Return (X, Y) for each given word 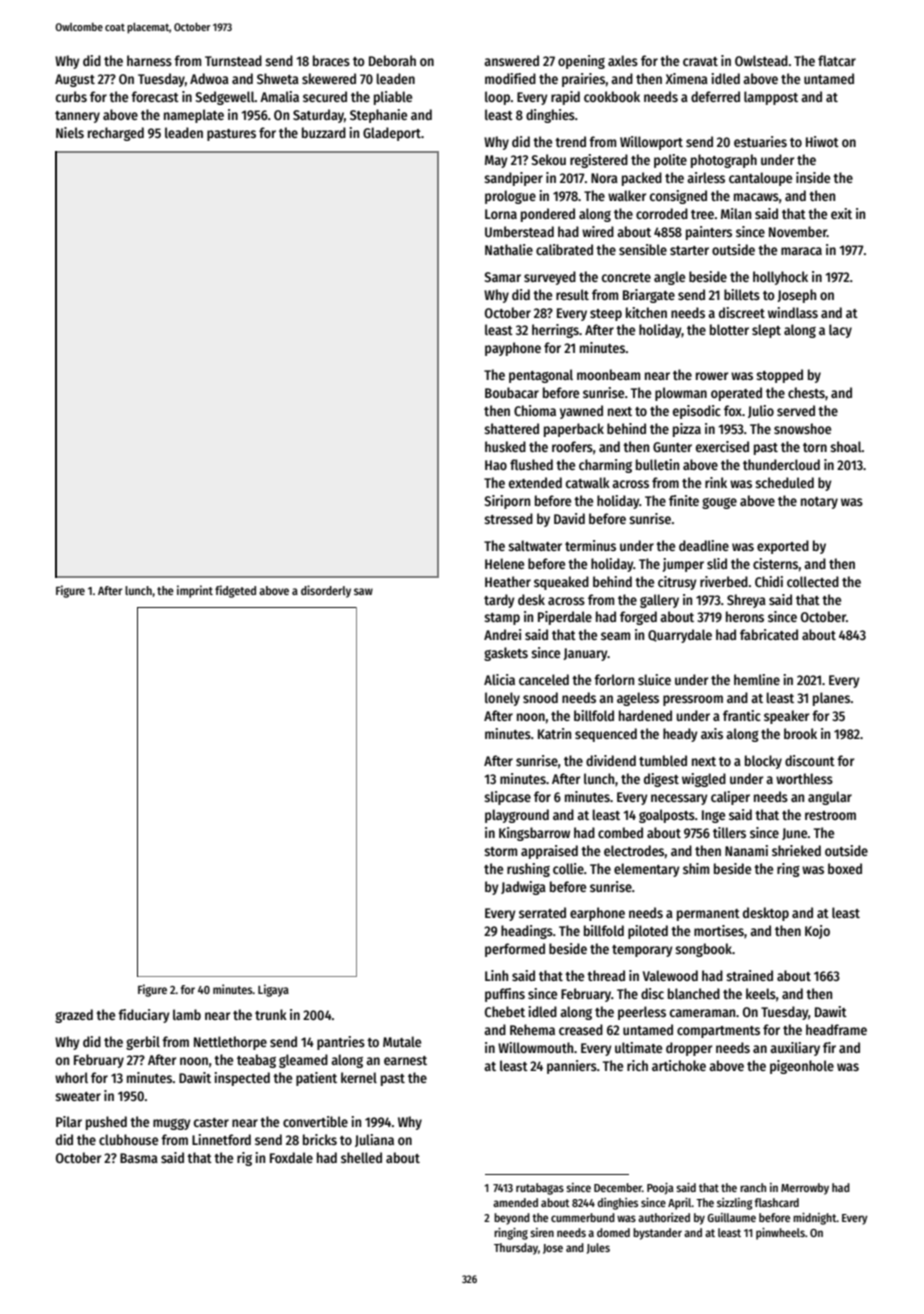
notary (819, 503)
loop (497, 98)
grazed (74, 1016)
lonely (502, 699)
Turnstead (233, 60)
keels (761, 993)
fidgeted (235, 591)
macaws (756, 197)
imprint (195, 591)
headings (527, 932)
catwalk (588, 482)
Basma (139, 1158)
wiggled (704, 780)
